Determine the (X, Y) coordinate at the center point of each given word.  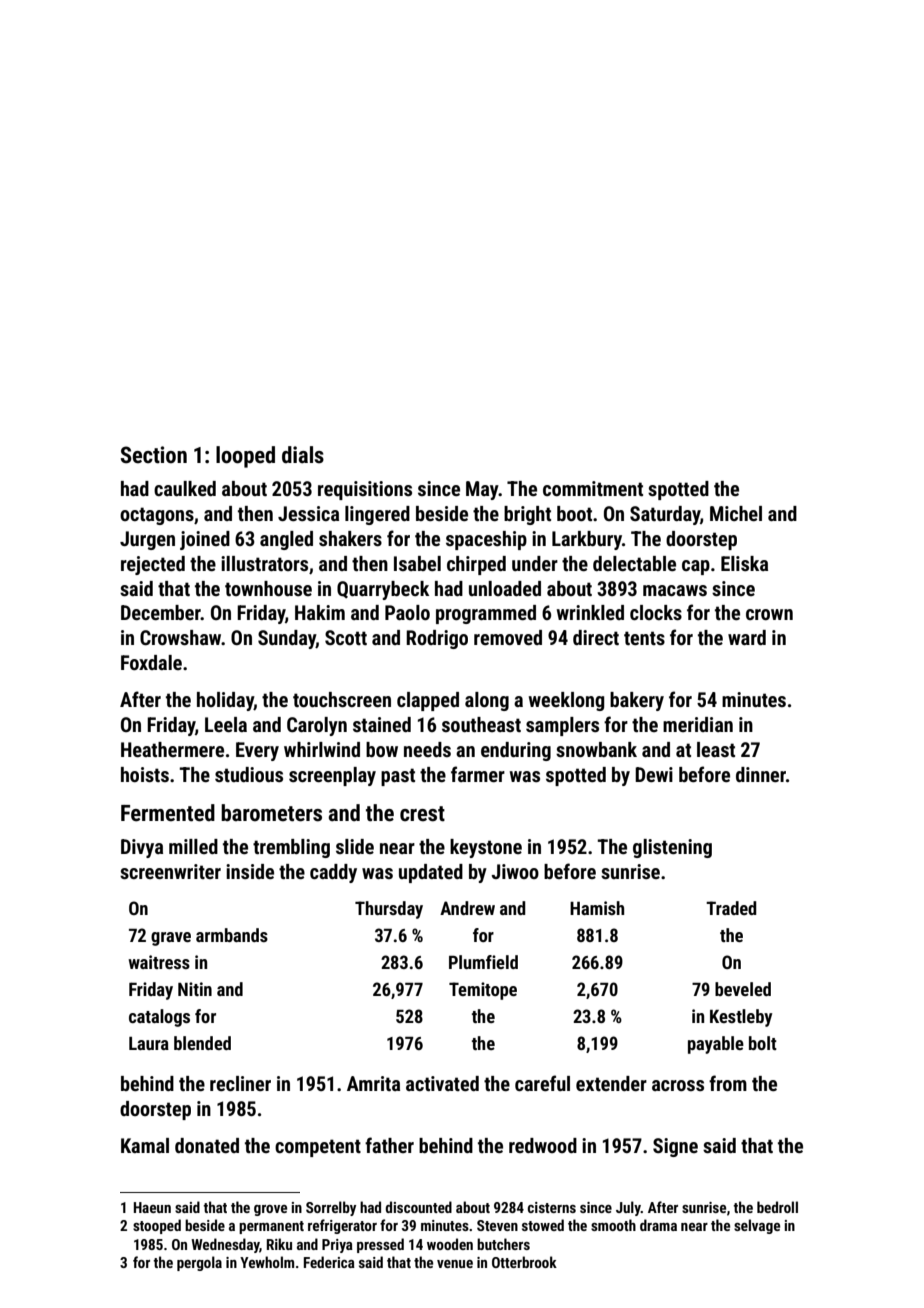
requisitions (365, 490)
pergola (199, 1263)
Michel (736, 513)
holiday (225, 701)
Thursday (389, 910)
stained (382, 724)
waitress (159, 962)
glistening (672, 848)
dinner (761, 774)
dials (303, 455)
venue (455, 1264)
